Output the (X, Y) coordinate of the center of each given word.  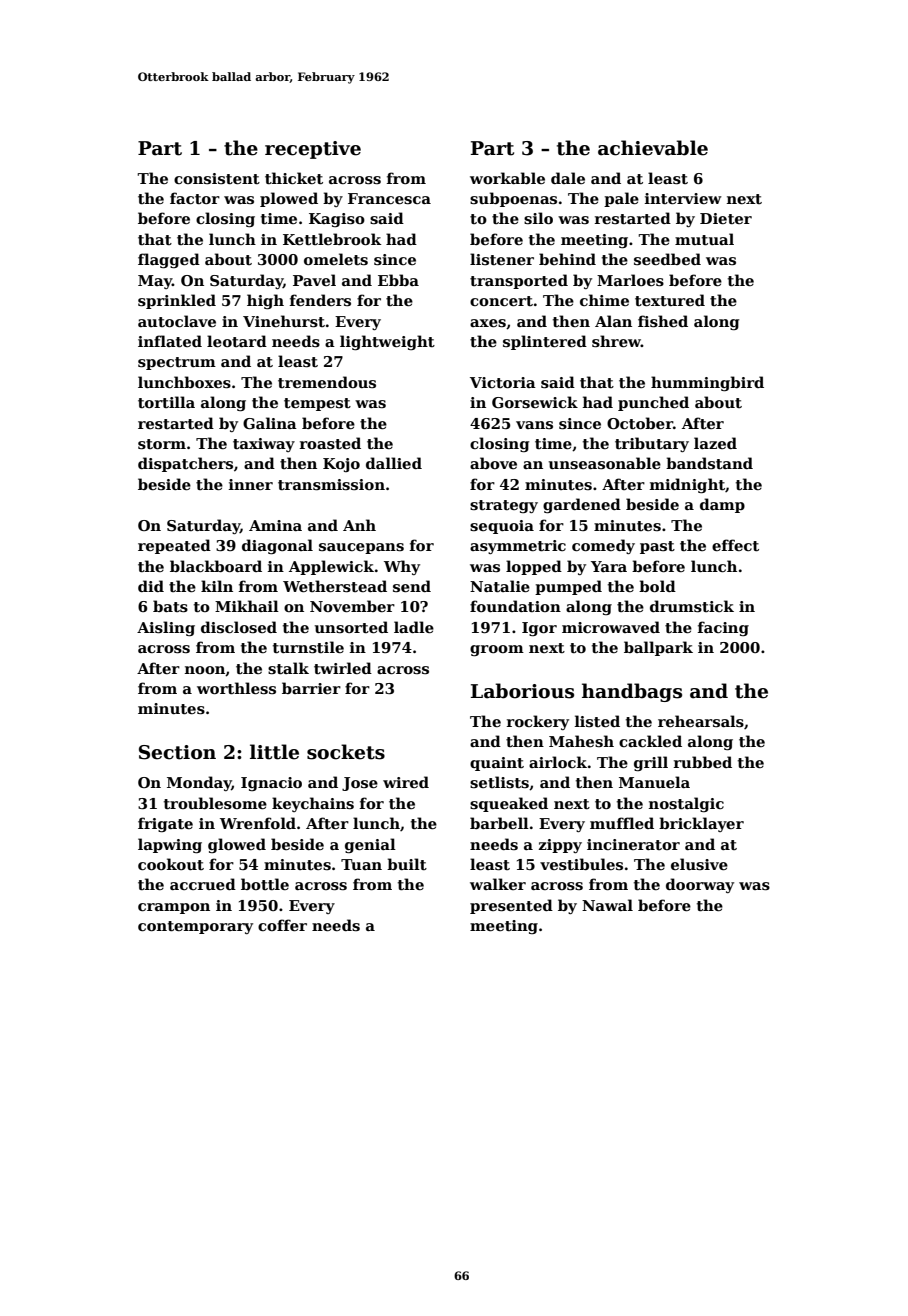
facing (723, 628)
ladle (414, 627)
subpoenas (513, 199)
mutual (704, 239)
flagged (169, 260)
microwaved (611, 627)
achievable (653, 148)
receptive (313, 150)
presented (511, 906)
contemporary (195, 927)
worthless (236, 688)
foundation (515, 606)
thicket (294, 178)
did (151, 586)
